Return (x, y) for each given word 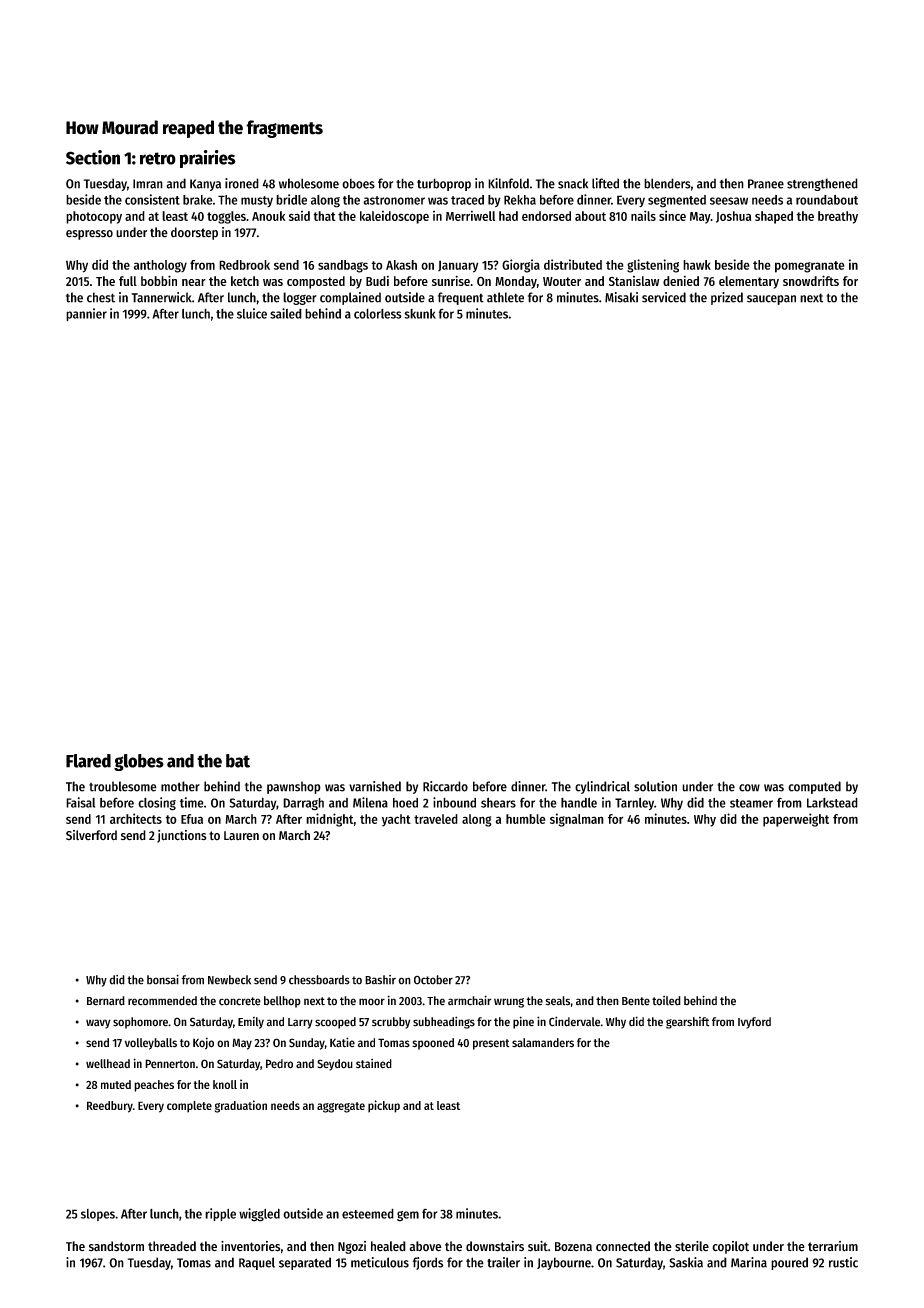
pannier (86, 314)
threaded (172, 1246)
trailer (503, 1262)
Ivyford (754, 1023)
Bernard (106, 1001)
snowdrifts (811, 280)
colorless (378, 314)
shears (498, 802)
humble (526, 819)
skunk (420, 313)
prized (727, 298)
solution (655, 786)
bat (238, 761)
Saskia (686, 1262)
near (194, 282)
